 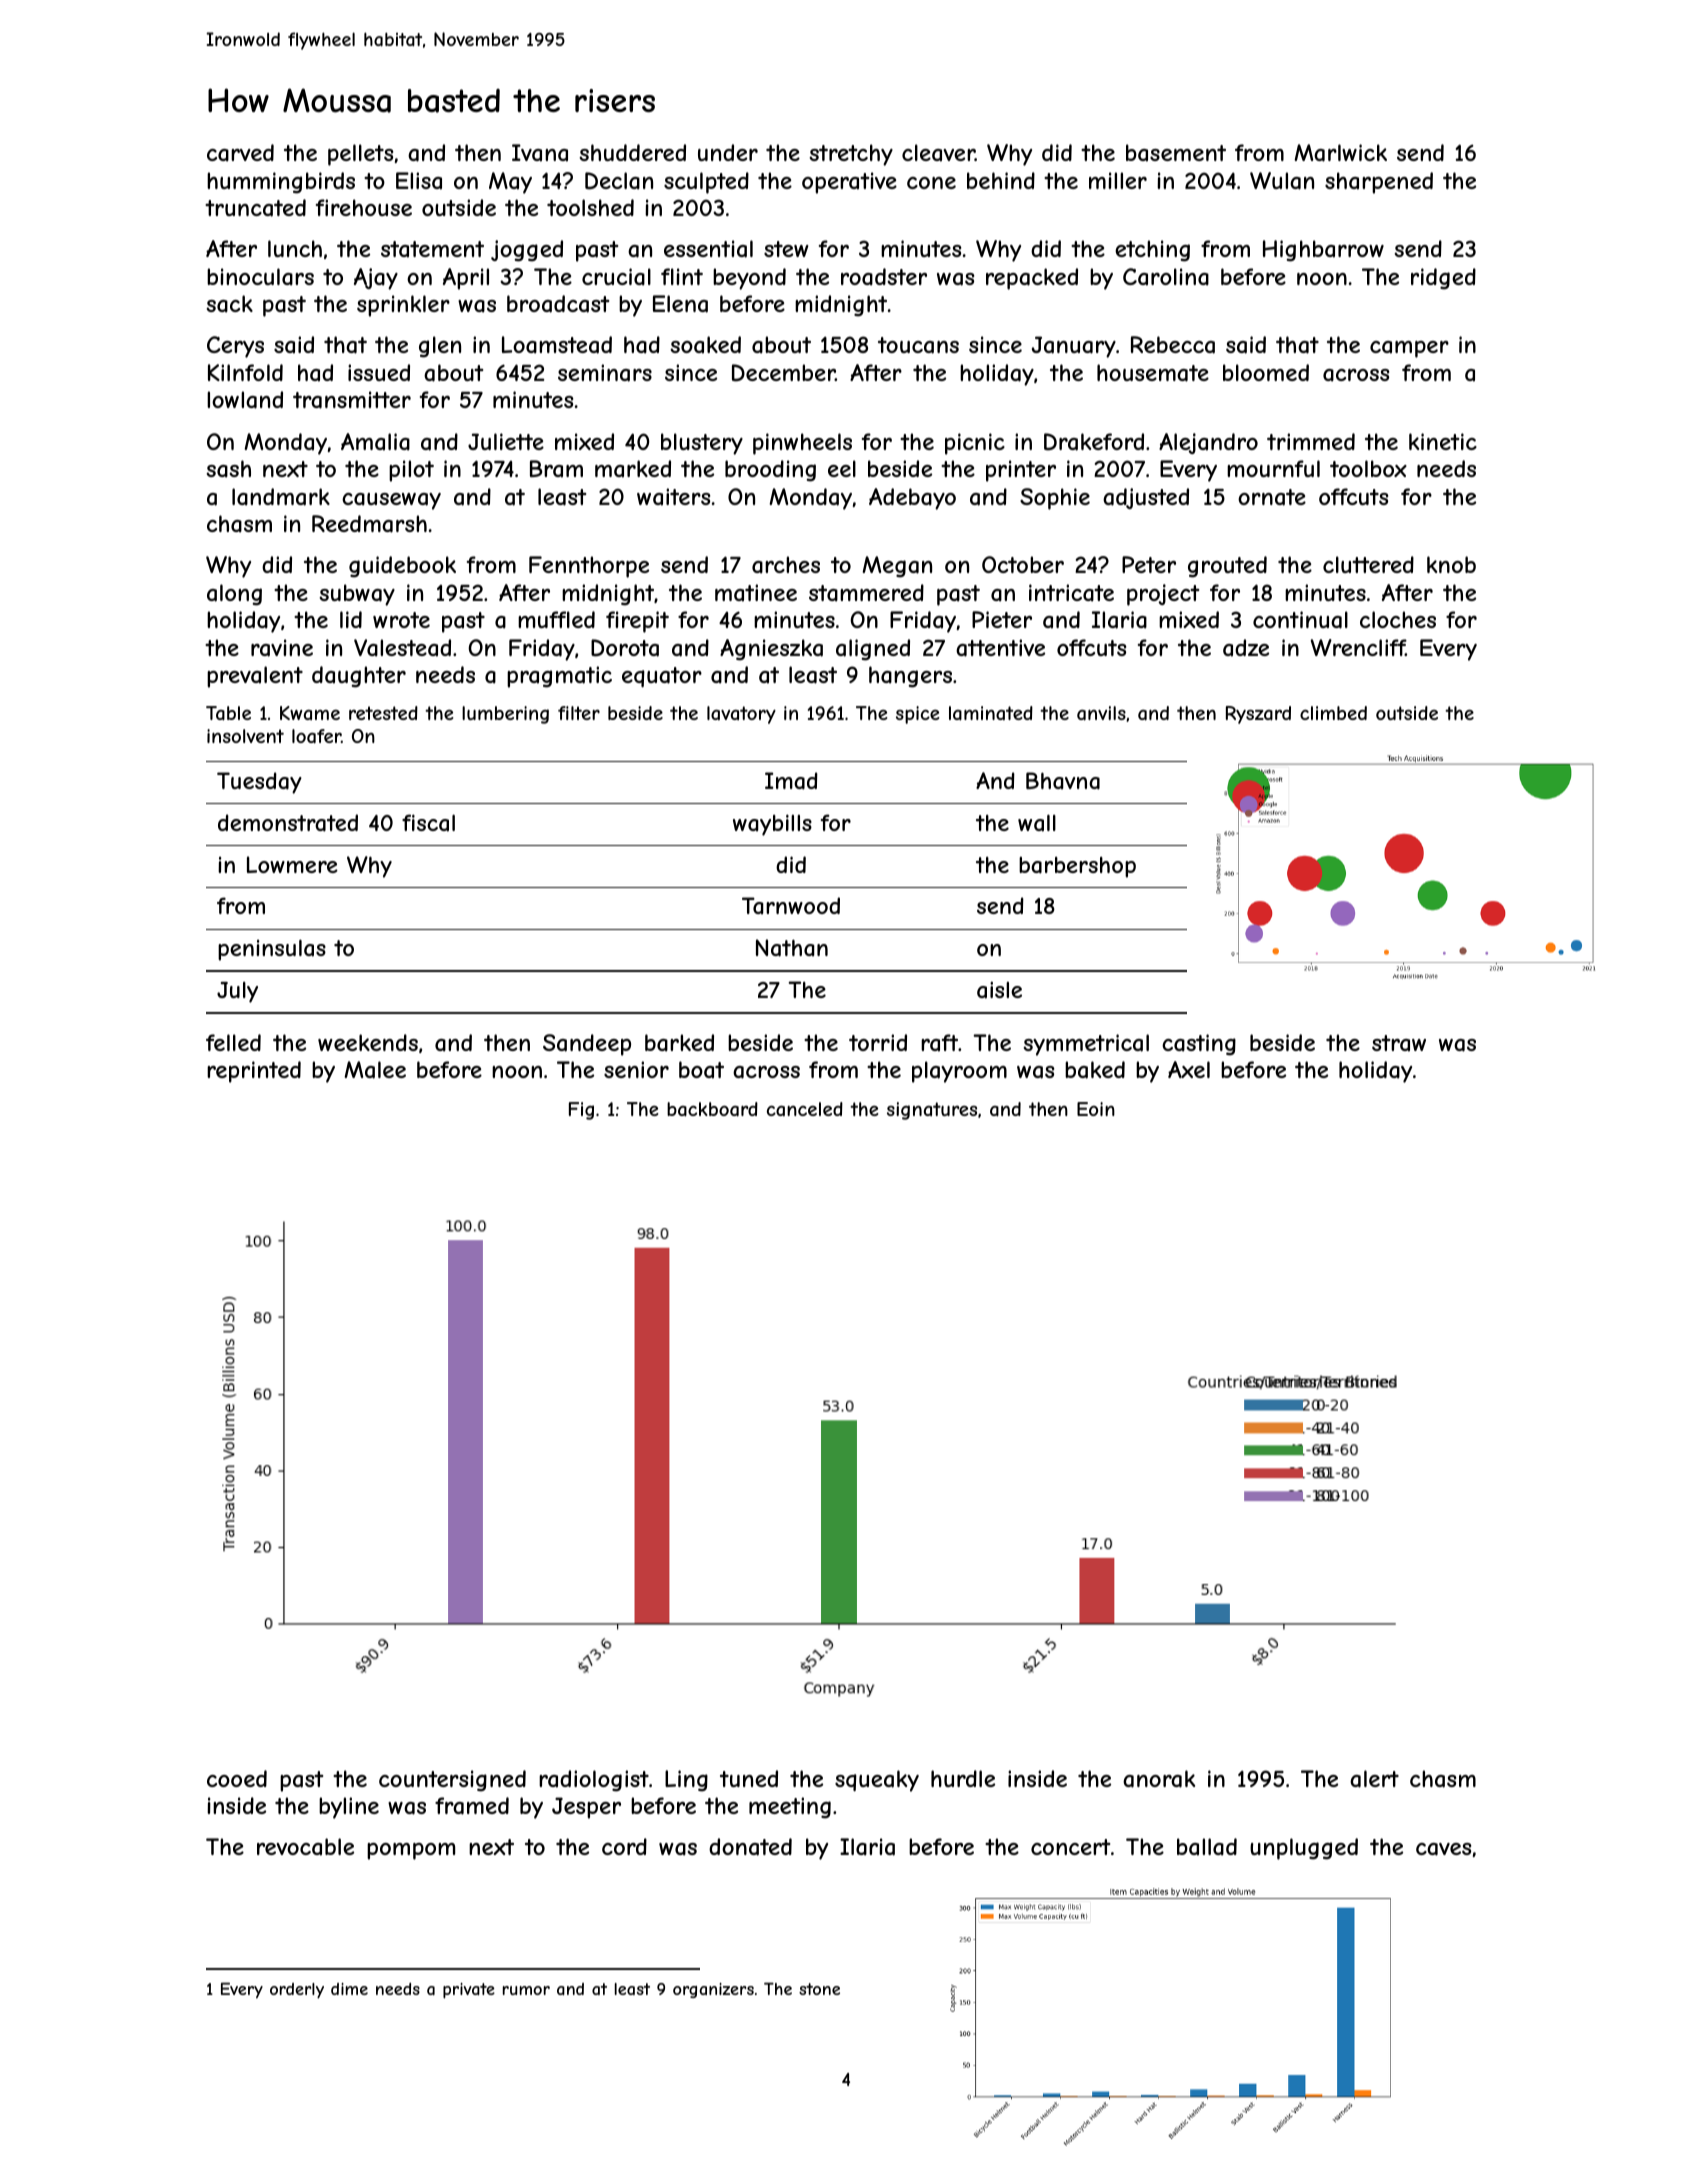 What do you see at coordinates (819, 1989) in the screenshot?
I see `stone` at bounding box center [819, 1989].
